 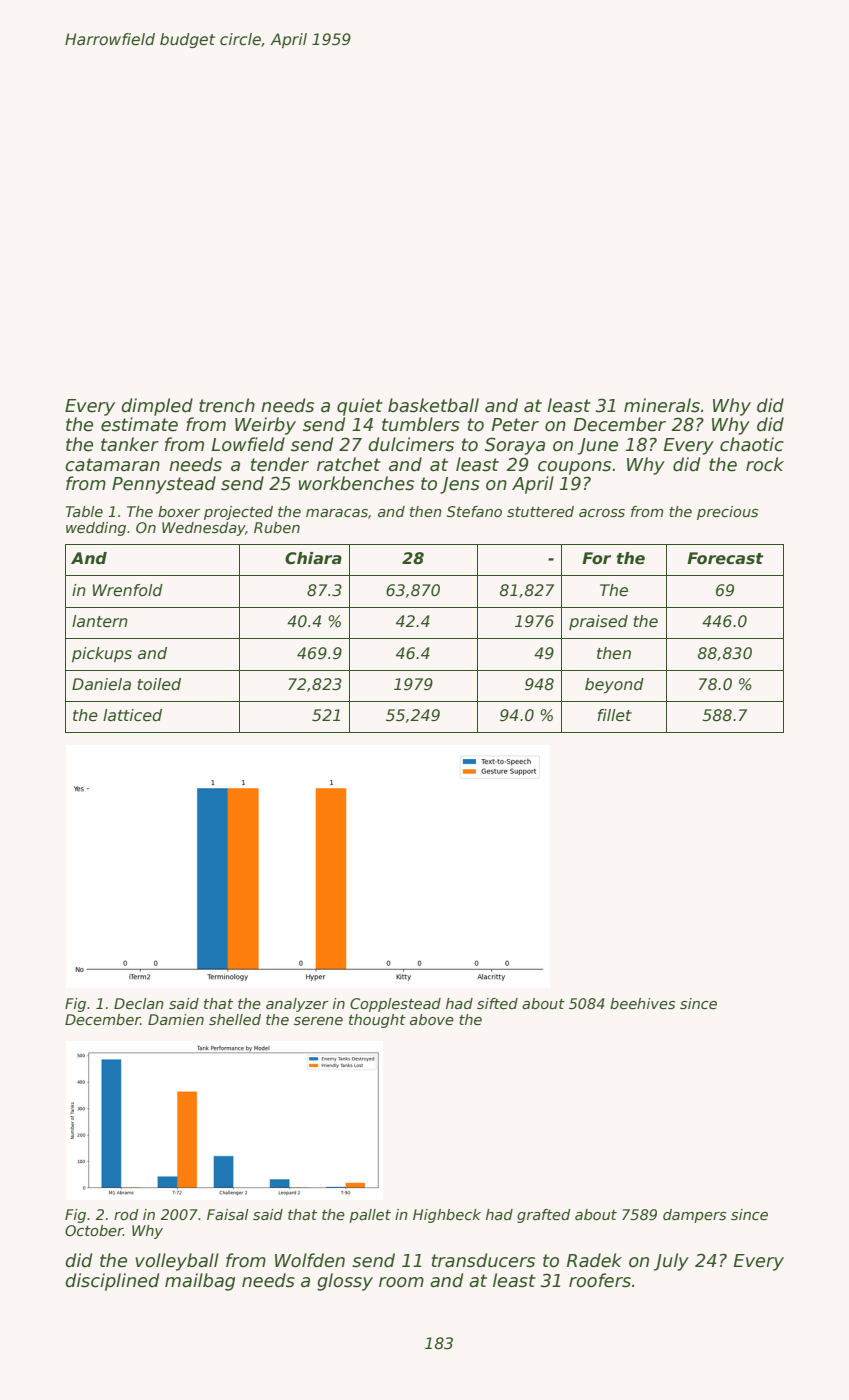 I want to click on rod, so click(x=126, y=1214).
